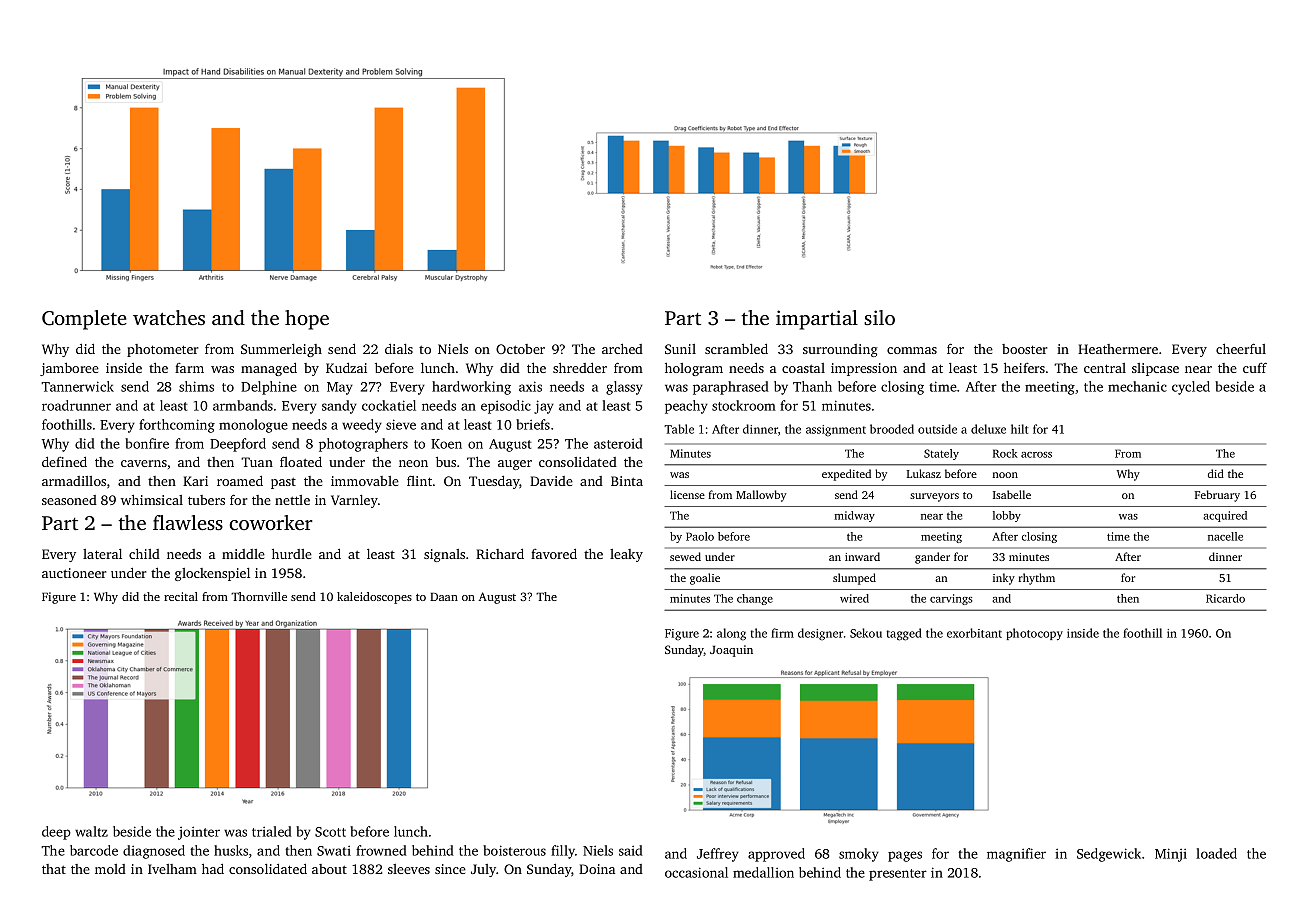 This page has height=924, width=1308. What do you see at coordinates (755, 599) in the page?
I see `change` at bounding box center [755, 599].
